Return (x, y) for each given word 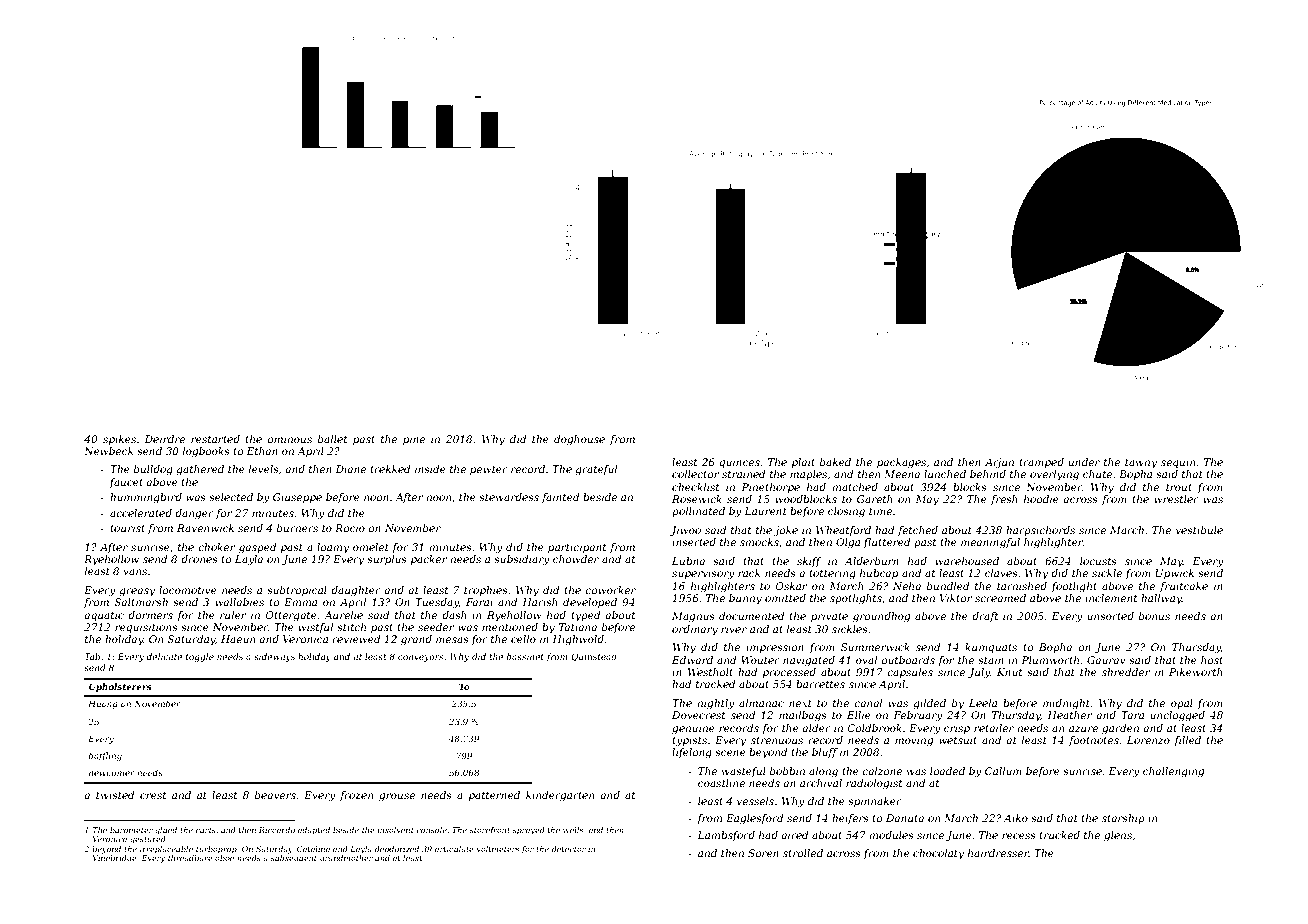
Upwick (1175, 574)
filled (1187, 741)
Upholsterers (120, 687)
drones (199, 559)
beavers (275, 795)
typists (689, 741)
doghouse (579, 440)
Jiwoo (685, 531)
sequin (1178, 463)
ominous (289, 439)
